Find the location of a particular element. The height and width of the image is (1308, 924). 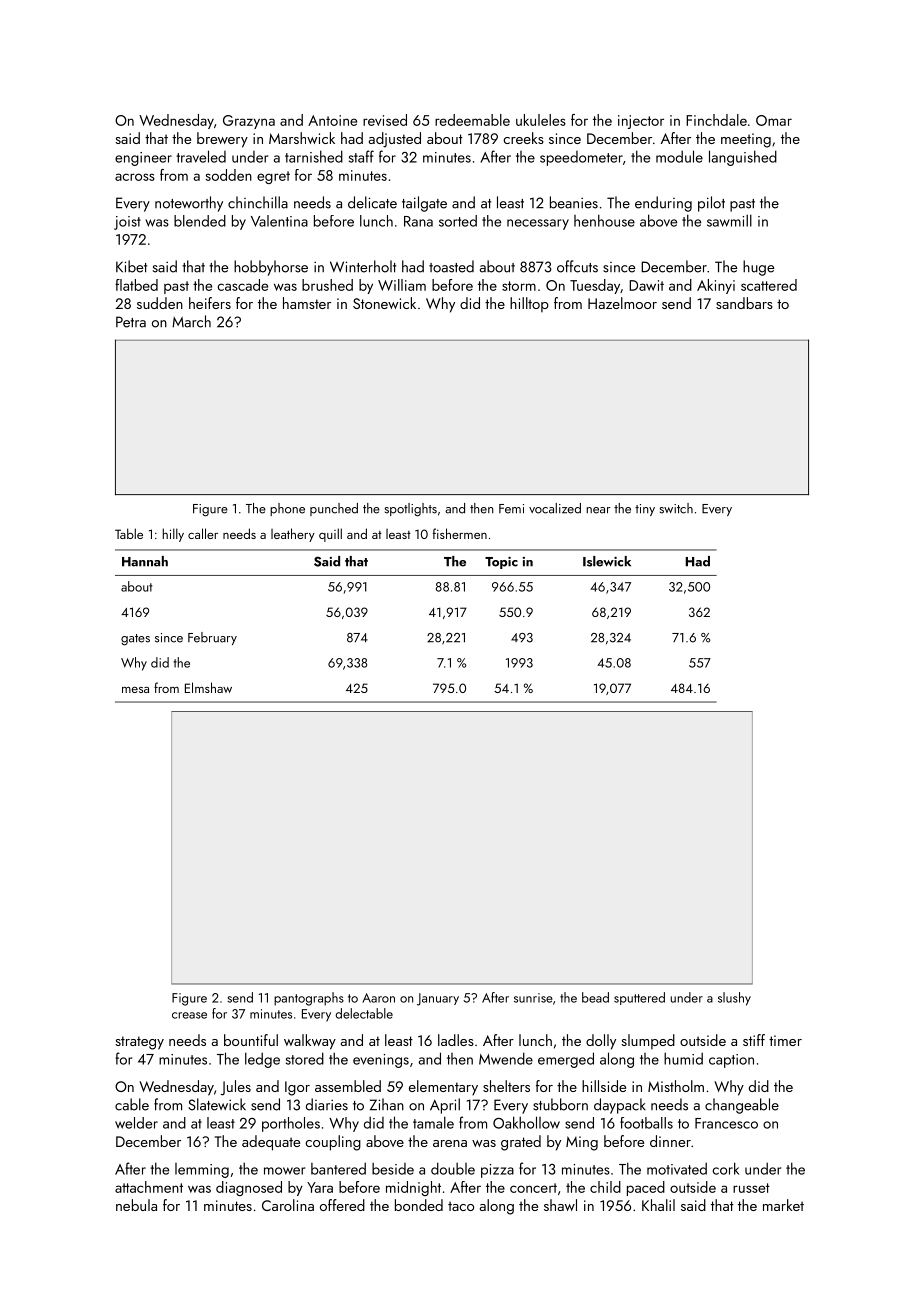

Aaron is located at coordinates (378, 998).
